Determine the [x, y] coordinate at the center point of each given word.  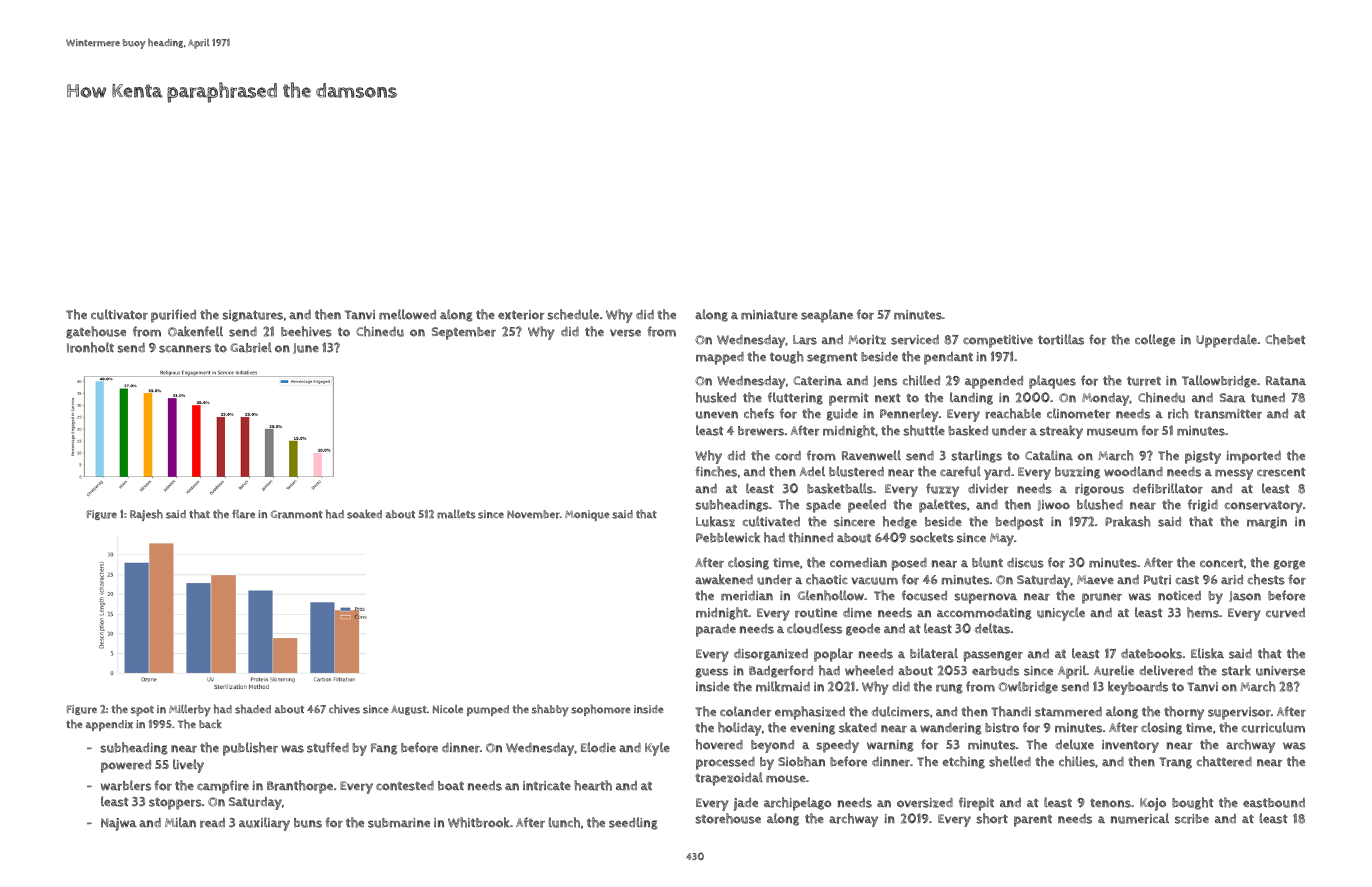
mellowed [407, 314]
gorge [1289, 565]
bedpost [1019, 523]
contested [405, 786]
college [1155, 340]
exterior [521, 315]
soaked [364, 514]
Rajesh [146, 515]
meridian [747, 595]
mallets [456, 514]
